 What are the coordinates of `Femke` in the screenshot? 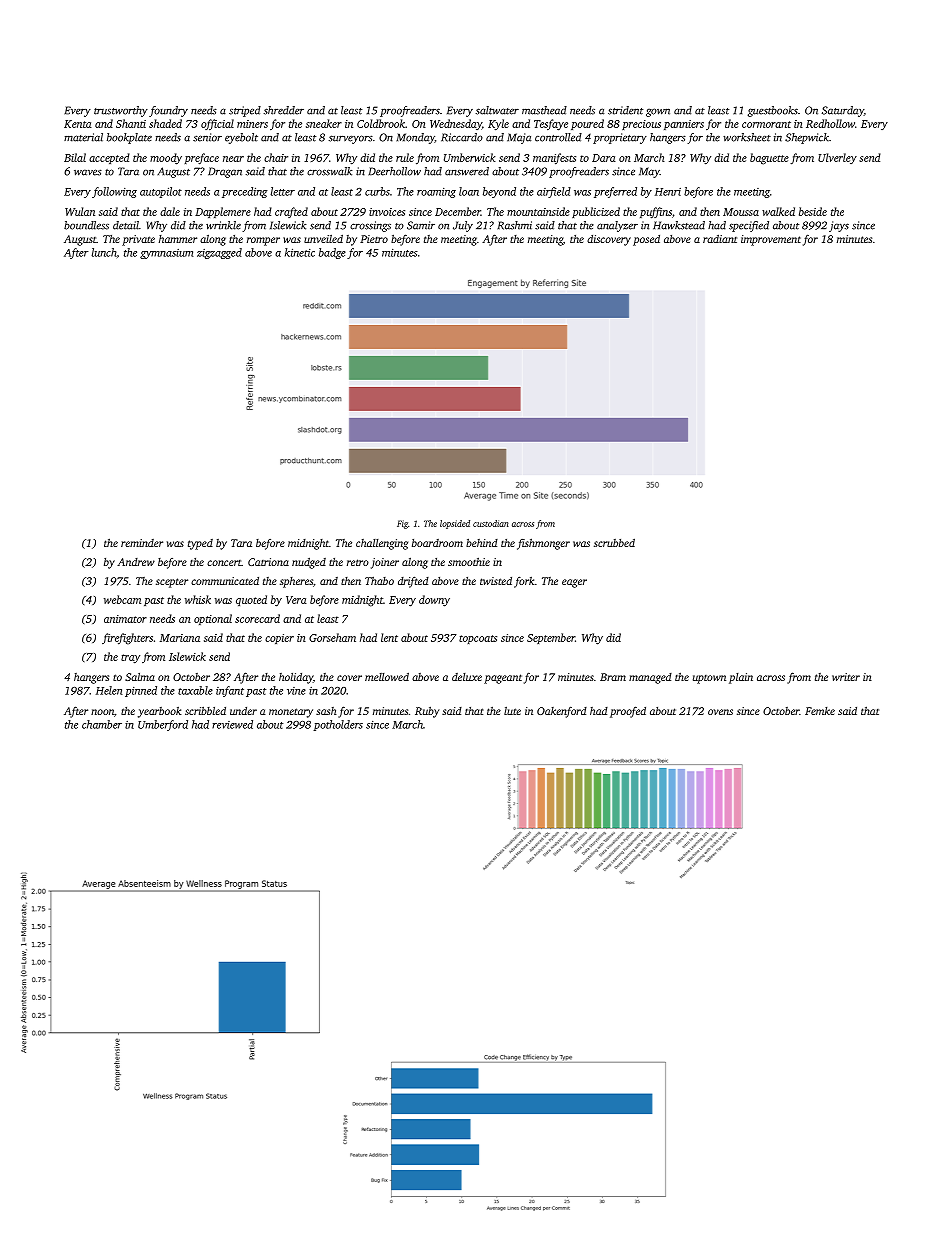 It's located at (820, 711).
